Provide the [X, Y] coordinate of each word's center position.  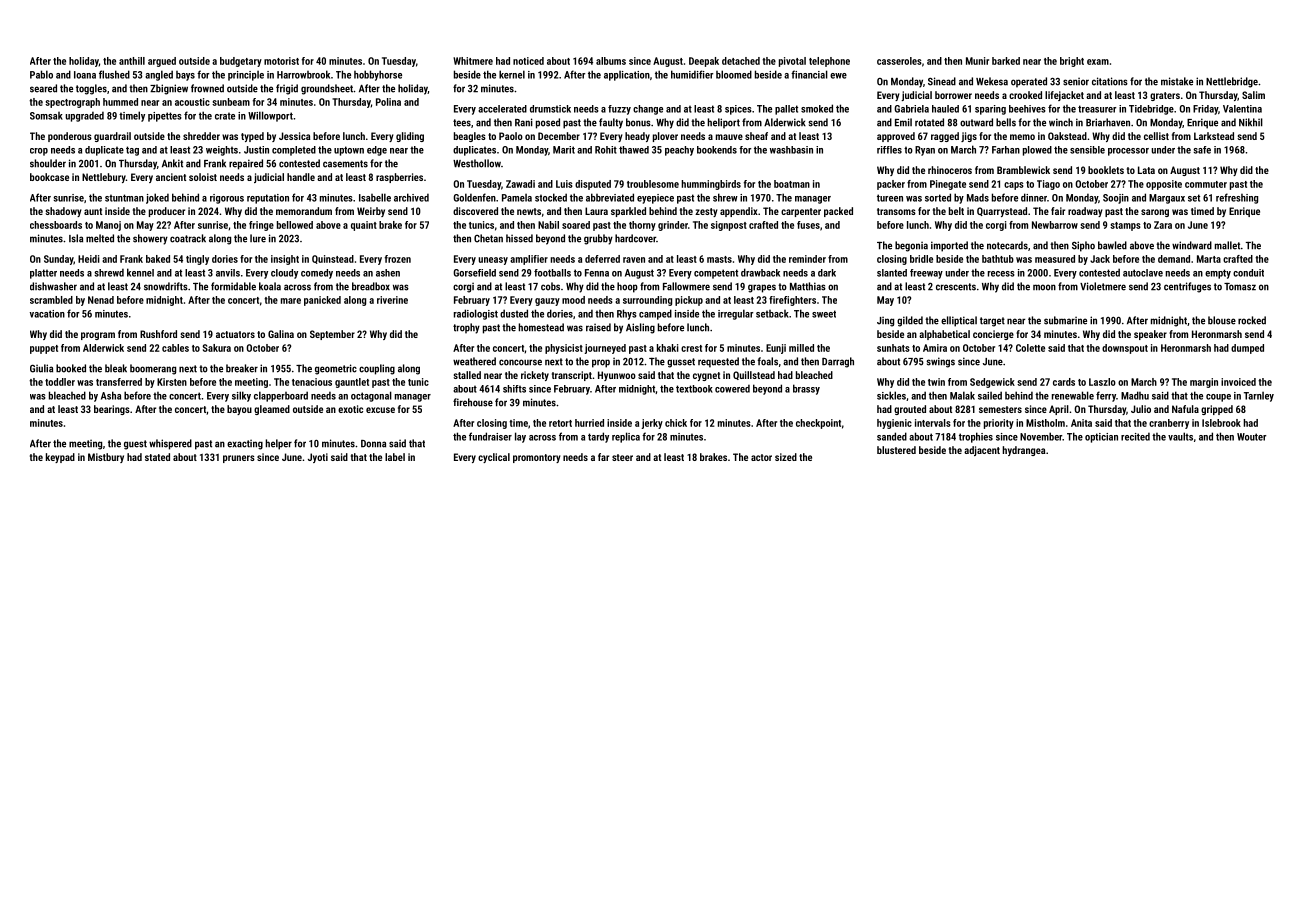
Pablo [41, 74]
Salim [1253, 95]
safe [1202, 150]
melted [100, 238]
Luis [564, 184]
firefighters [792, 301]
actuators [235, 334]
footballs [552, 273]
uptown [349, 151]
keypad [60, 458]
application [627, 76]
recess [1001, 274]
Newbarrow [1055, 225]
